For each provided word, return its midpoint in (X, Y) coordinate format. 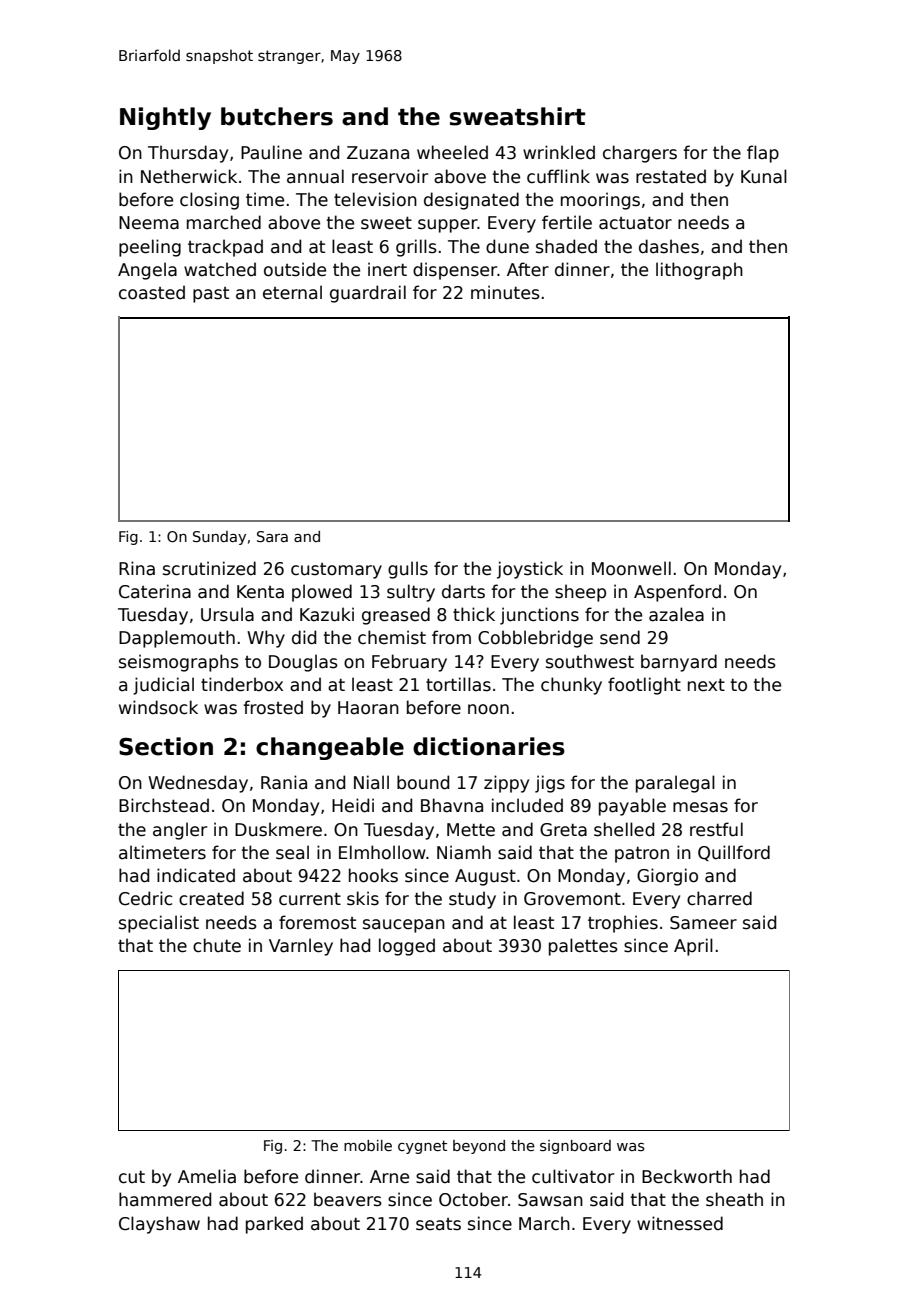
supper (448, 226)
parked (274, 1225)
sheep (580, 593)
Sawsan (550, 1200)
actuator (635, 223)
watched (220, 269)
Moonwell (631, 568)
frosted (273, 707)
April (693, 947)
